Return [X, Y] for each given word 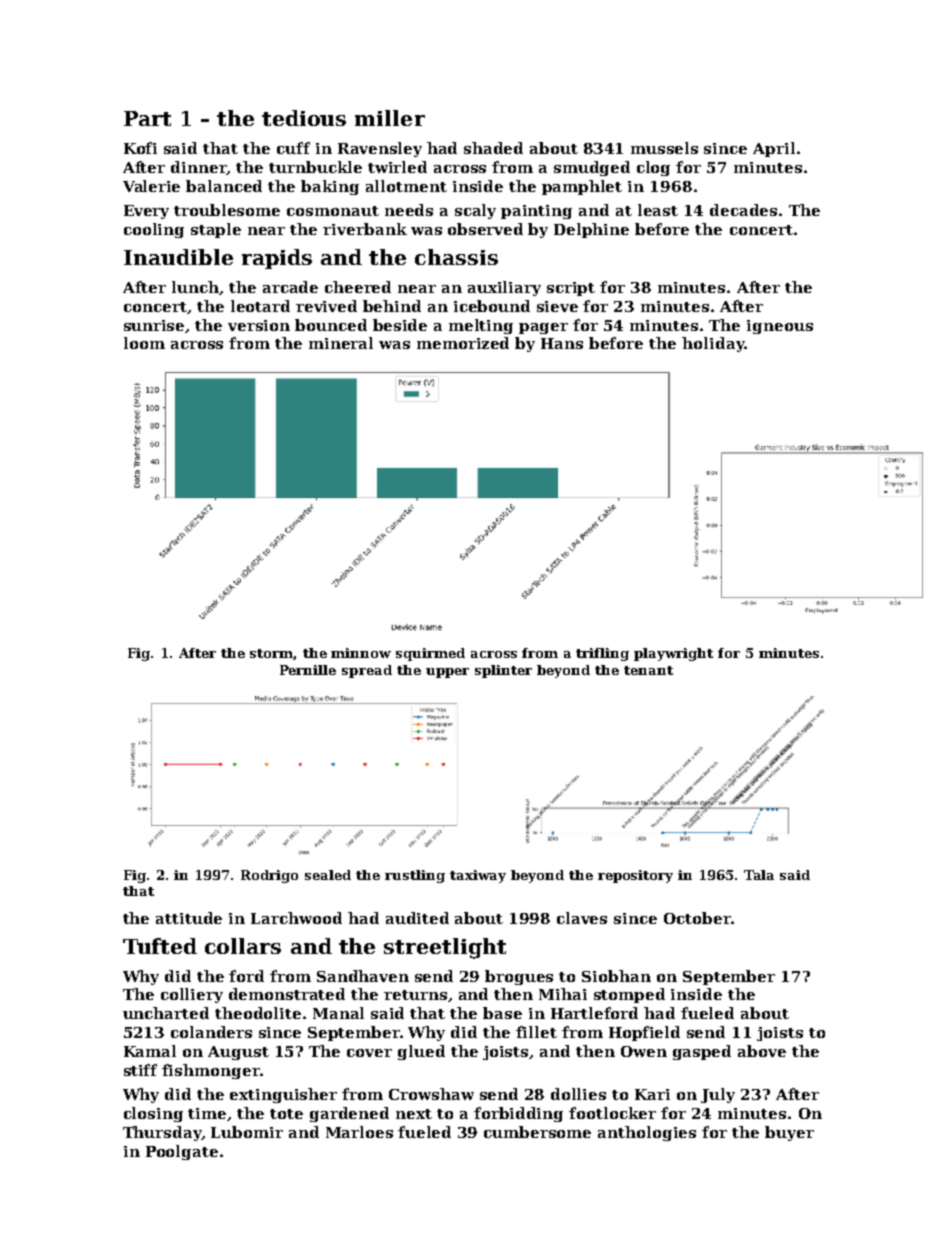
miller [390, 118]
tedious [304, 118]
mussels [664, 148]
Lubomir [247, 1132]
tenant [648, 670]
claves [582, 918]
